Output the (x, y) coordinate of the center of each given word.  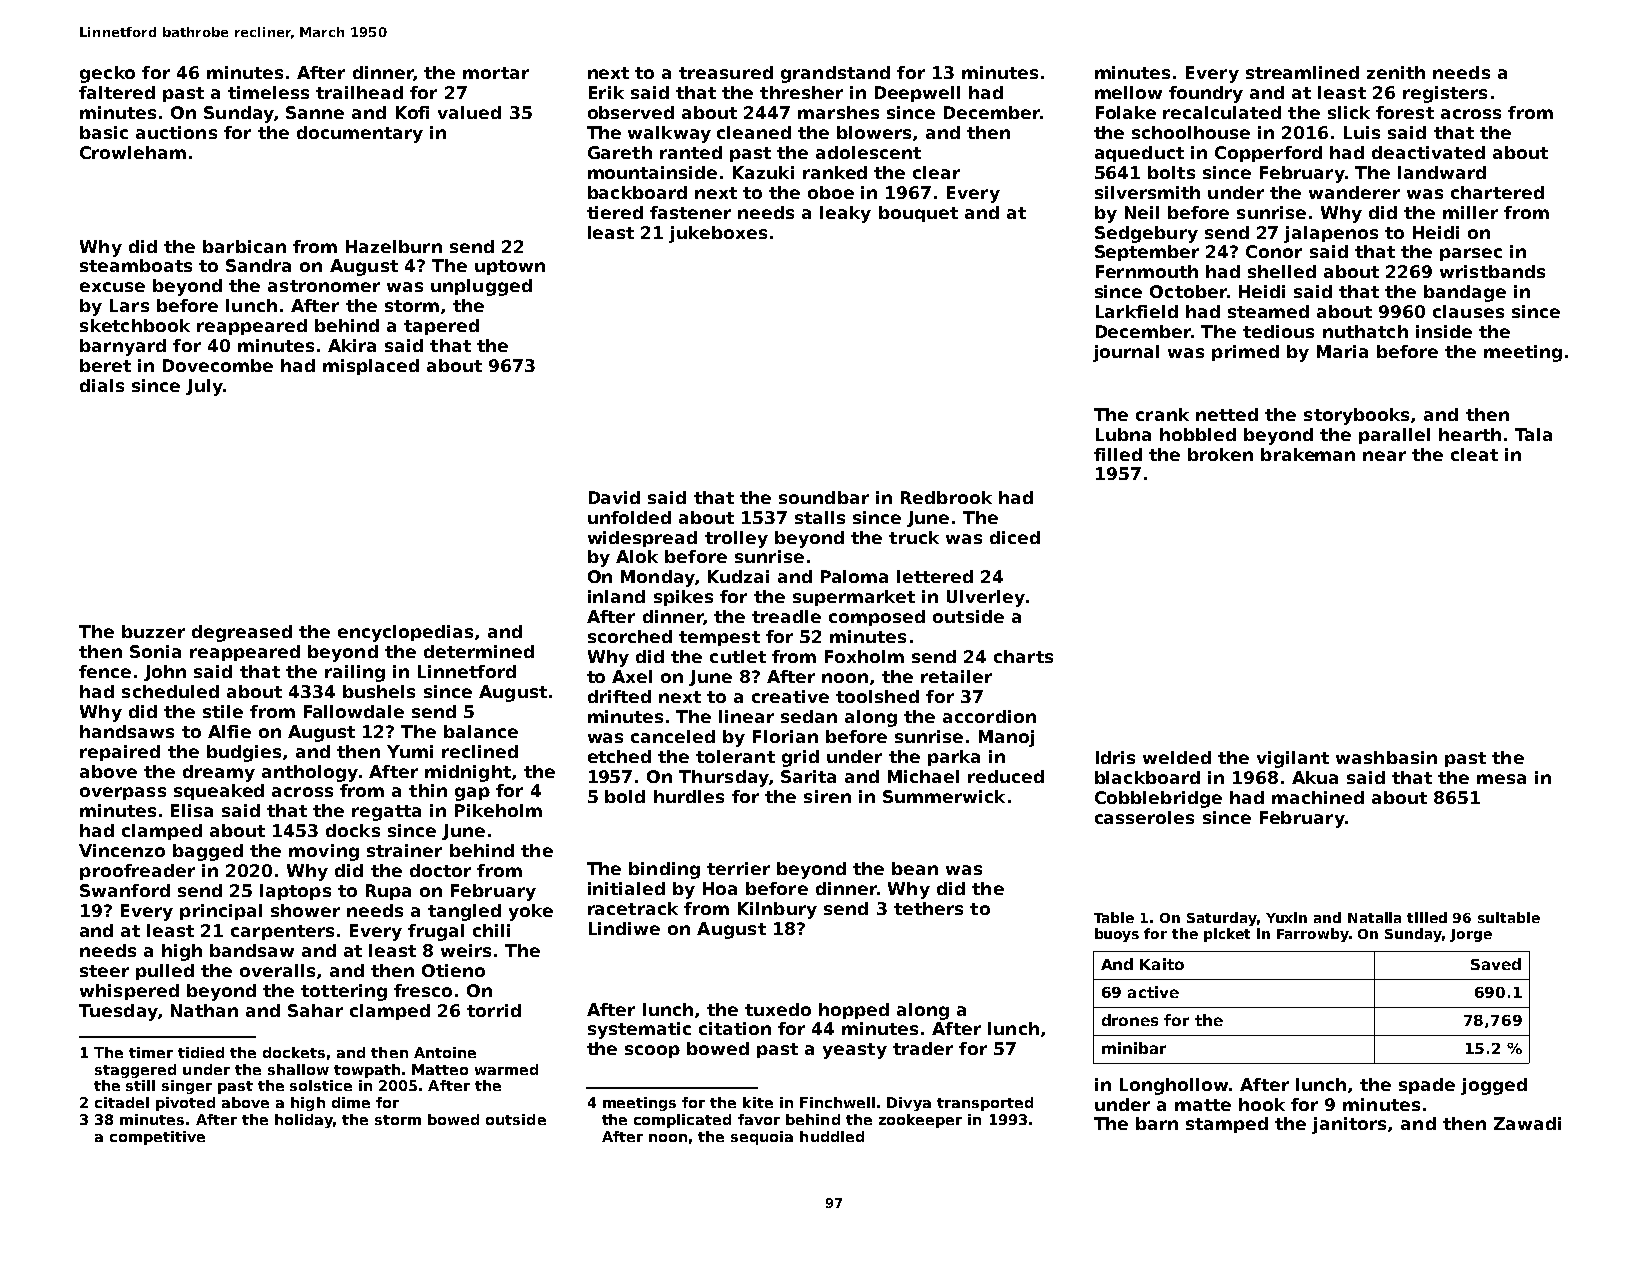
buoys (1117, 935)
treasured (726, 72)
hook (1262, 1104)
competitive (157, 1138)
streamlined (1302, 72)
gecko (107, 74)
